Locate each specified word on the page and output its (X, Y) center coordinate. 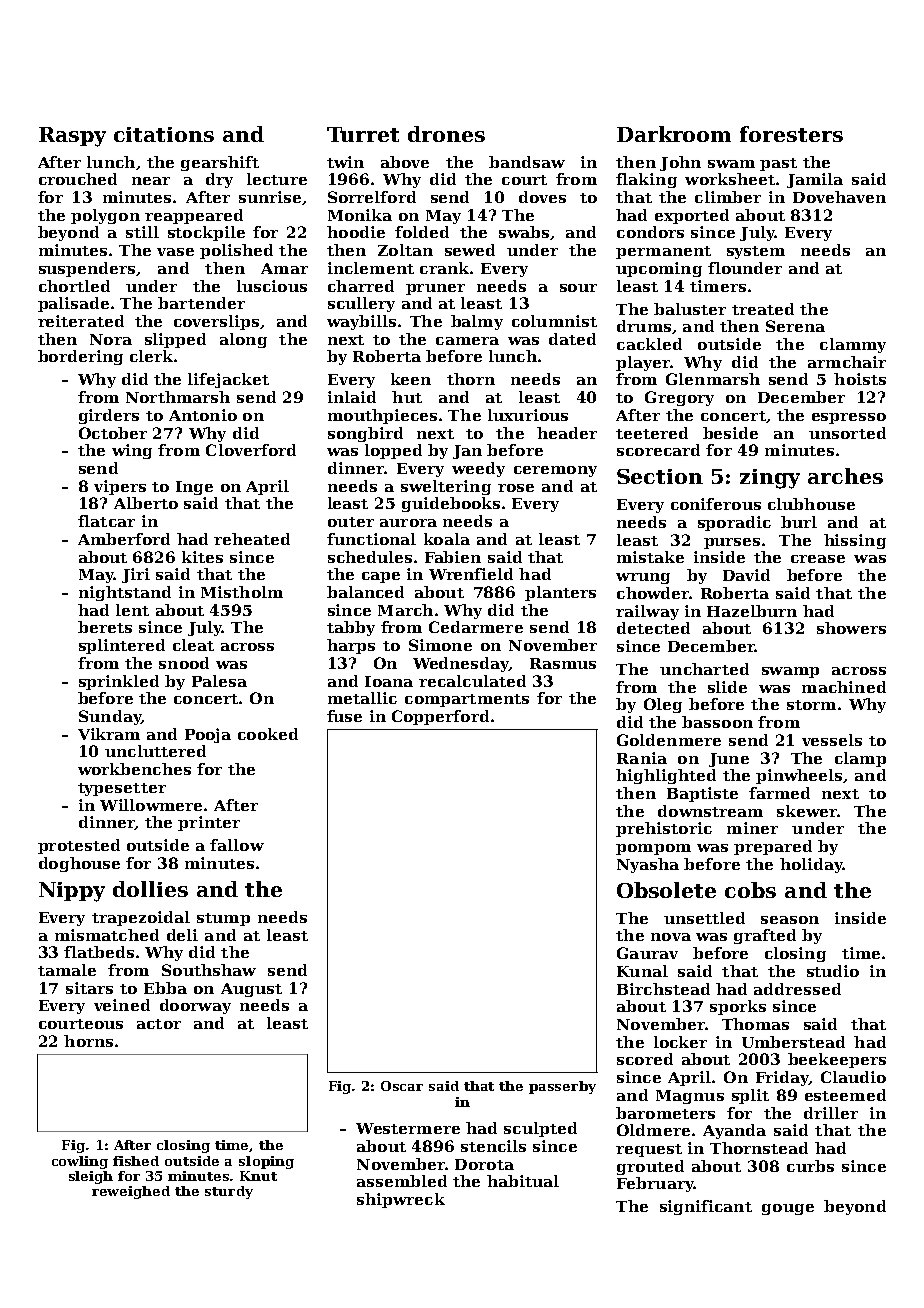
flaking (646, 180)
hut (407, 397)
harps (351, 646)
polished (236, 251)
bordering (80, 357)
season (790, 920)
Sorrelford (372, 197)
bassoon (717, 722)
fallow (237, 845)
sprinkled (119, 682)
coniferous (716, 504)
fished (136, 1161)
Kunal (642, 971)
